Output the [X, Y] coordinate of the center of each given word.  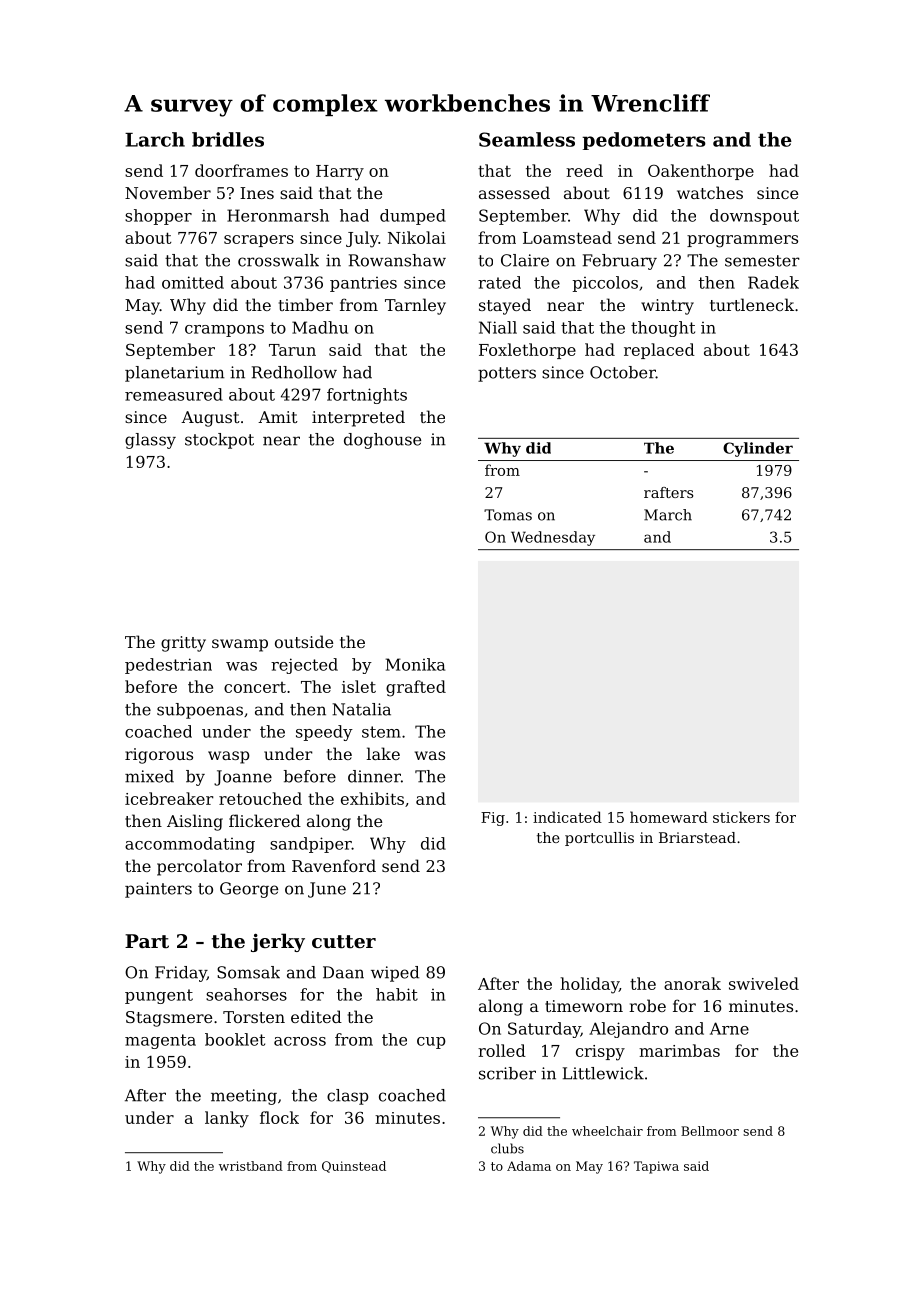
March [668, 515]
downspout [754, 217]
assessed [514, 192]
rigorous [159, 756]
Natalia [361, 709]
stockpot [219, 441]
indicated [567, 817]
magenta [160, 1041]
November [168, 192]
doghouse [382, 441]
